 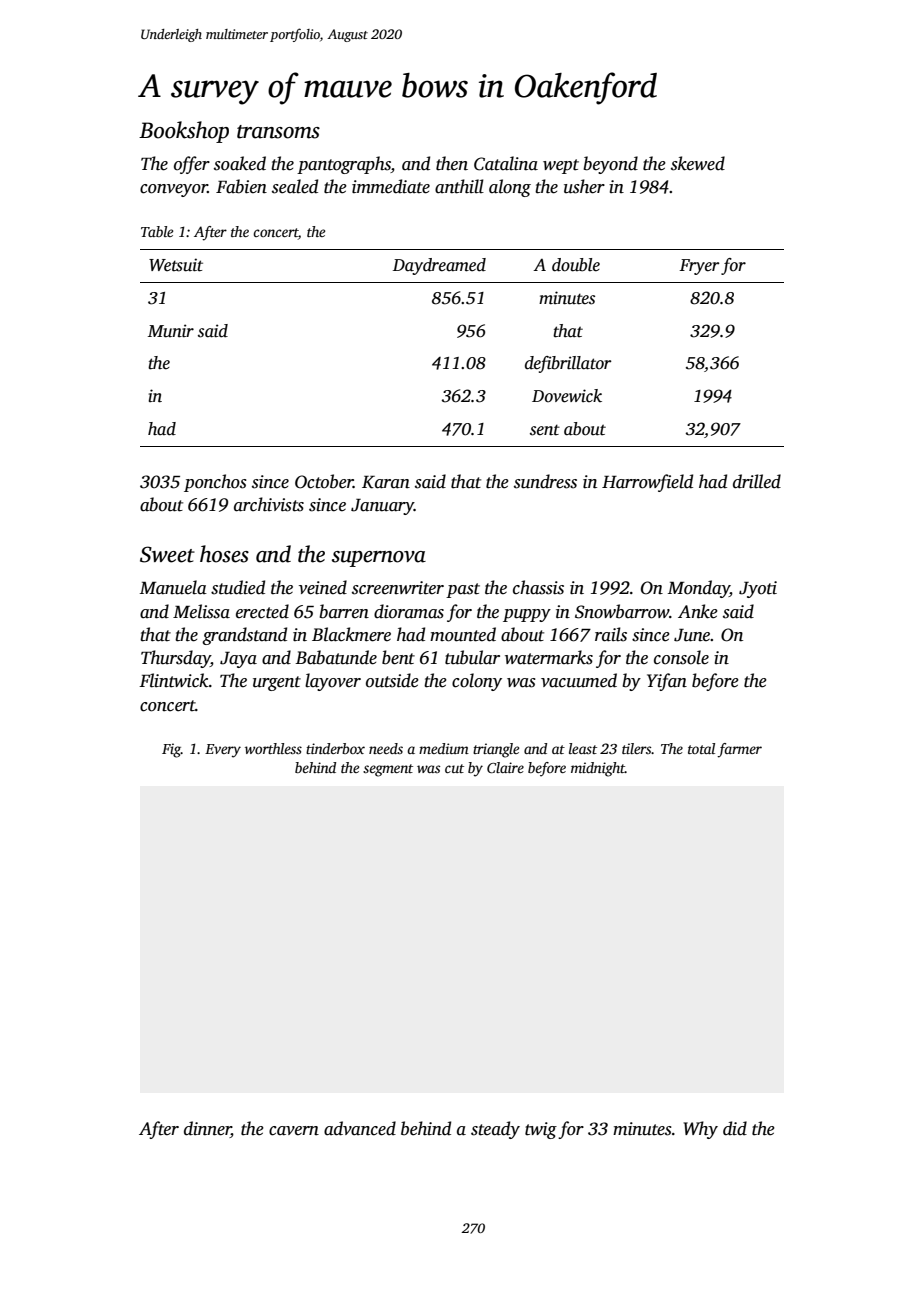 What do you see at coordinates (610, 165) in the screenshot?
I see `beyond` at bounding box center [610, 165].
